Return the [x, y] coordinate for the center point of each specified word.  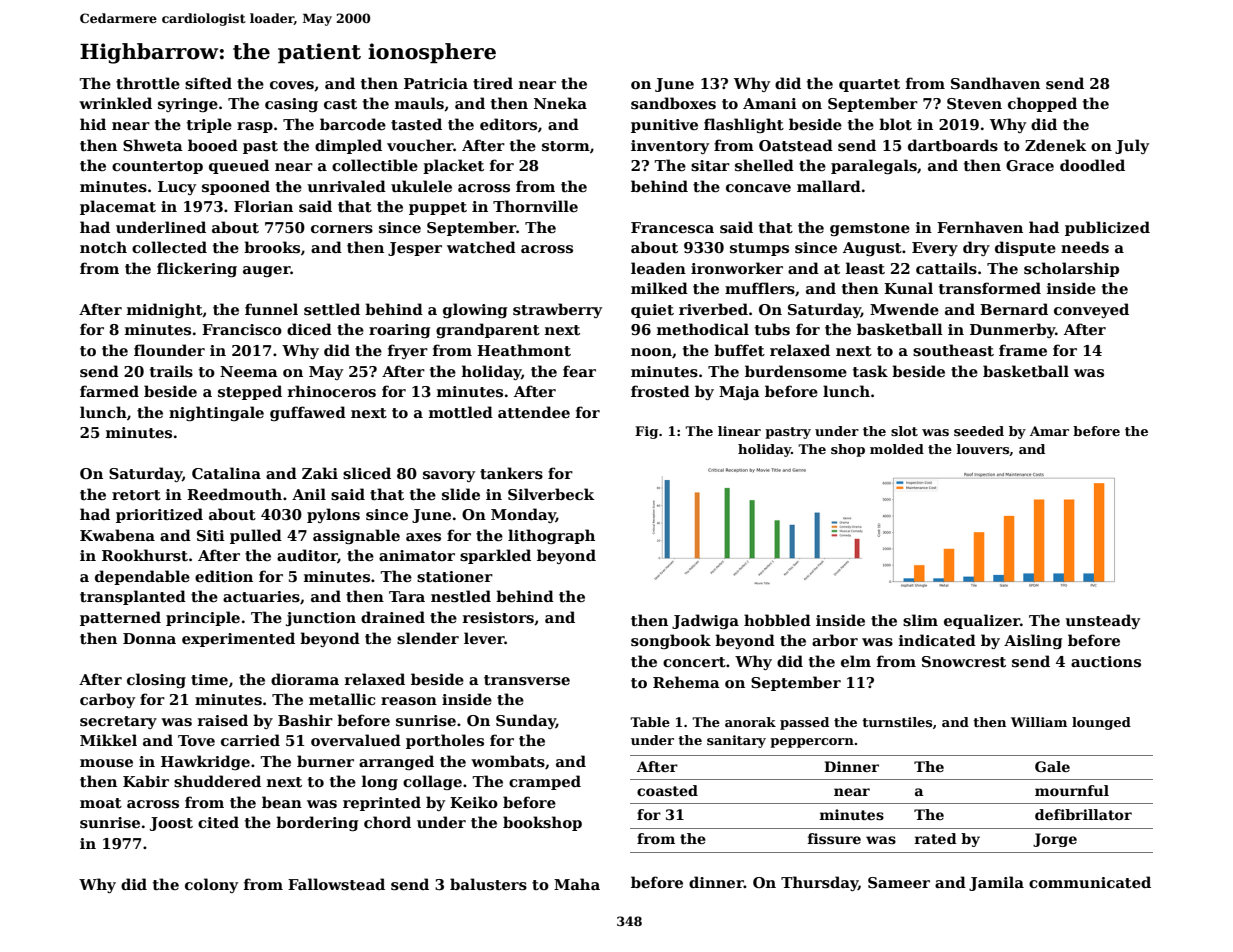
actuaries [261, 596]
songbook [671, 641]
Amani [770, 103]
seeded [979, 431]
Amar [1049, 431]
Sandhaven [995, 83]
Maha [577, 884]
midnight [165, 310]
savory [449, 476]
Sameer [899, 882]
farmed [109, 391]
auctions [1106, 661]
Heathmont [524, 350]
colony [211, 885]
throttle [148, 83]
